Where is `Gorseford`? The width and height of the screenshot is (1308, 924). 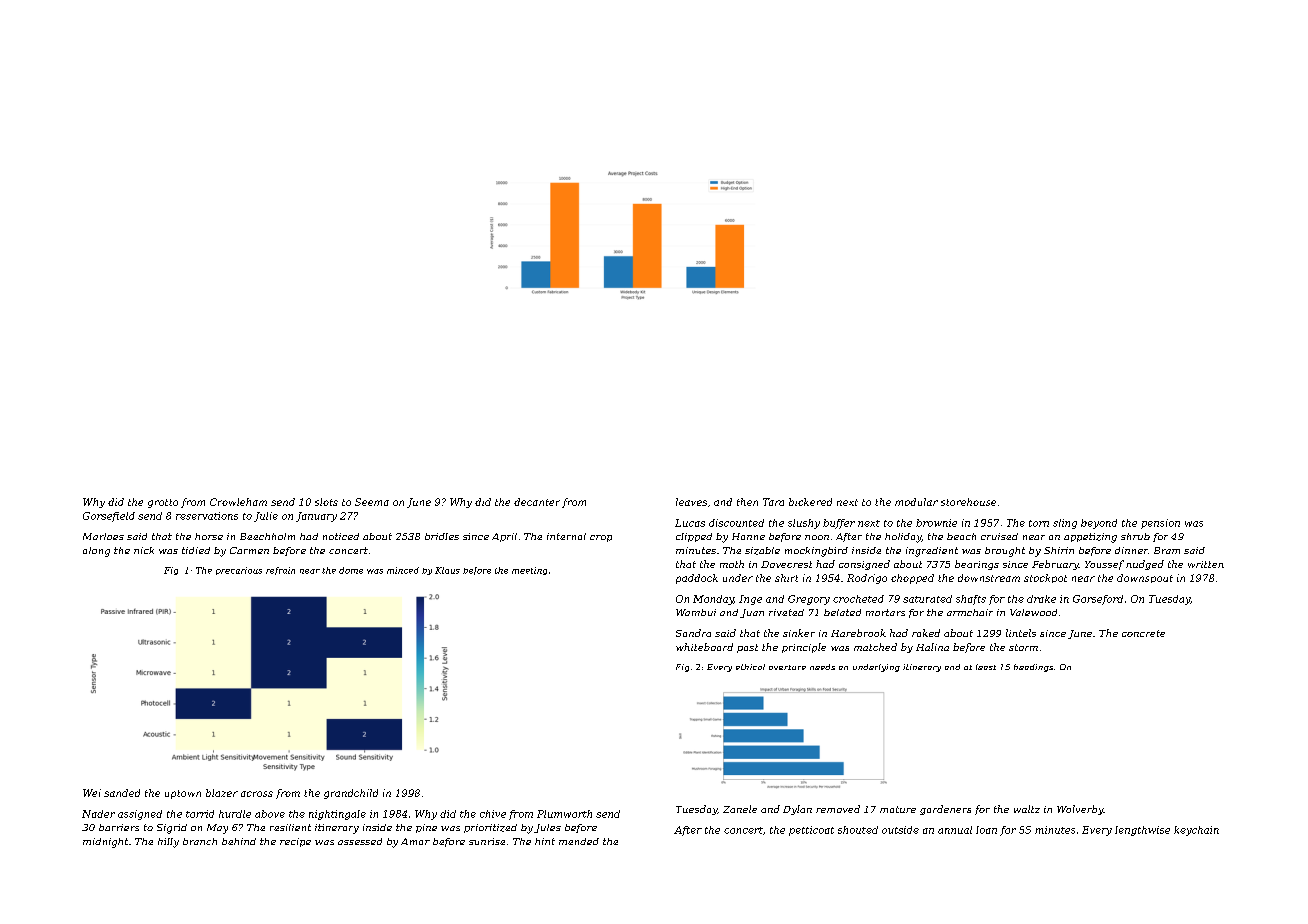 Gorseford is located at coordinates (1098, 600).
